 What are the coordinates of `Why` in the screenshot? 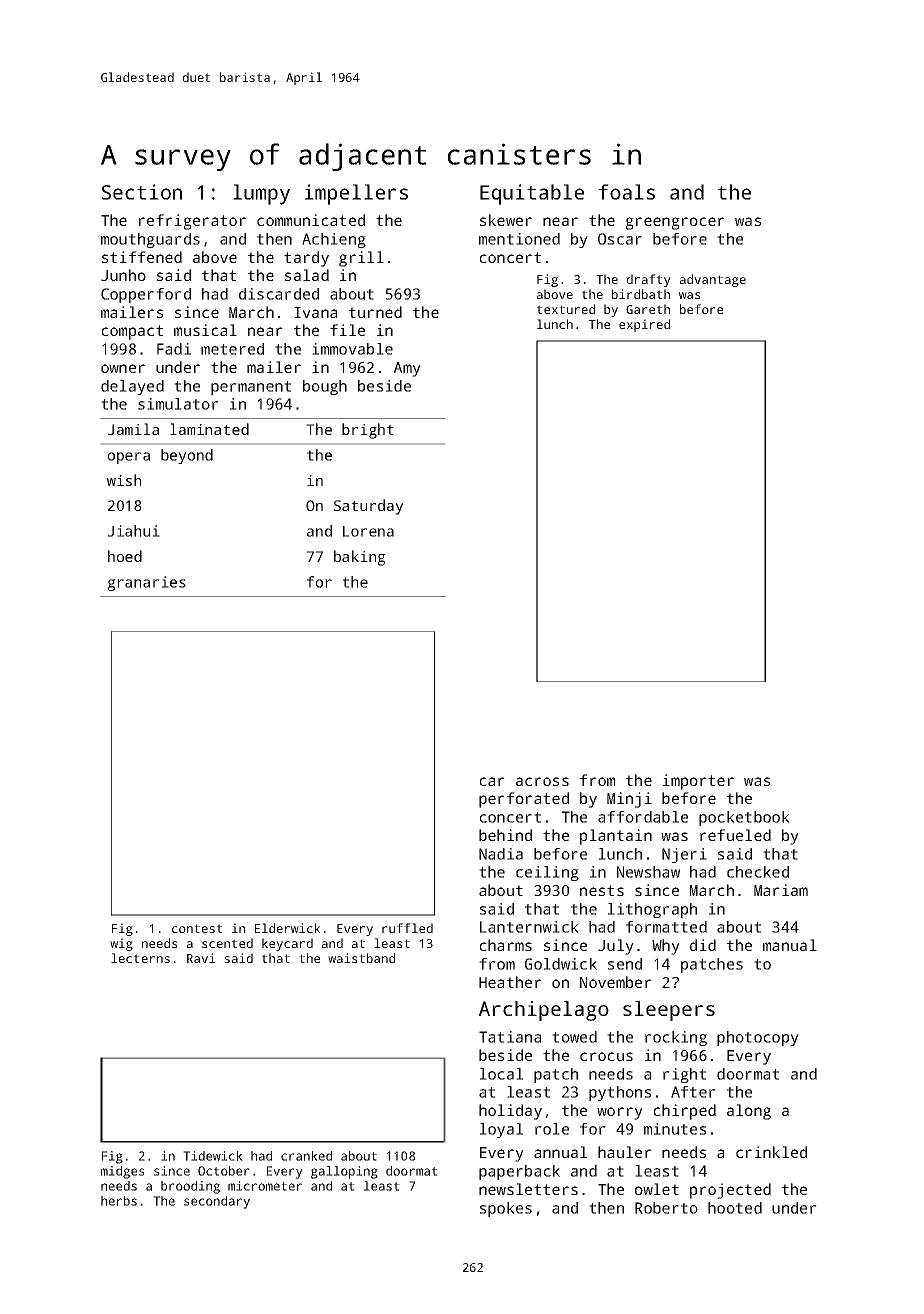 It's located at (666, 947).
